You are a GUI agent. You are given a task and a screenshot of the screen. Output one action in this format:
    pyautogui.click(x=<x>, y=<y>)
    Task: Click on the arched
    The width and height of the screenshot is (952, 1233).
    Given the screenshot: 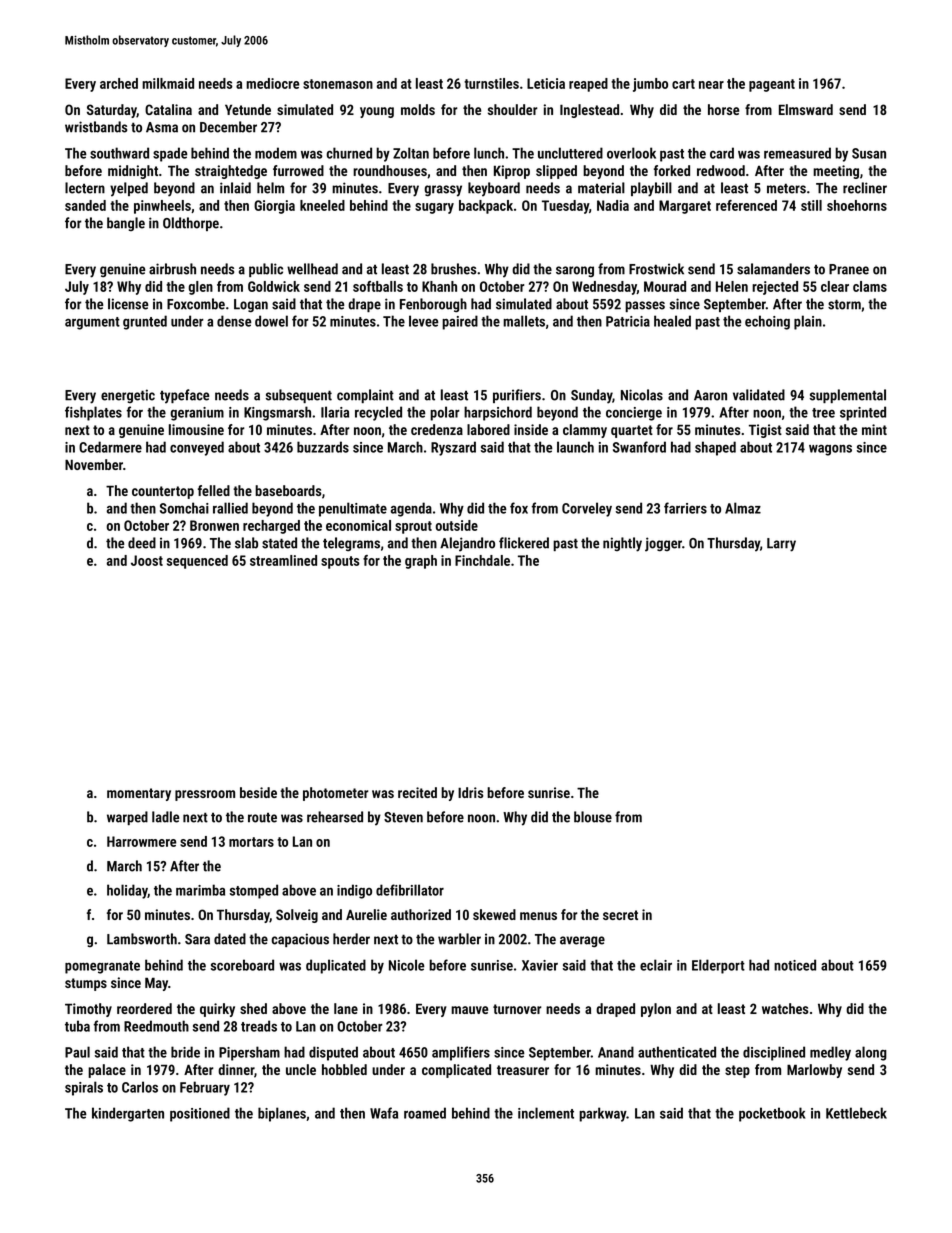 What is the action you would take?
    pyautogui.click(x=119, y=83)
